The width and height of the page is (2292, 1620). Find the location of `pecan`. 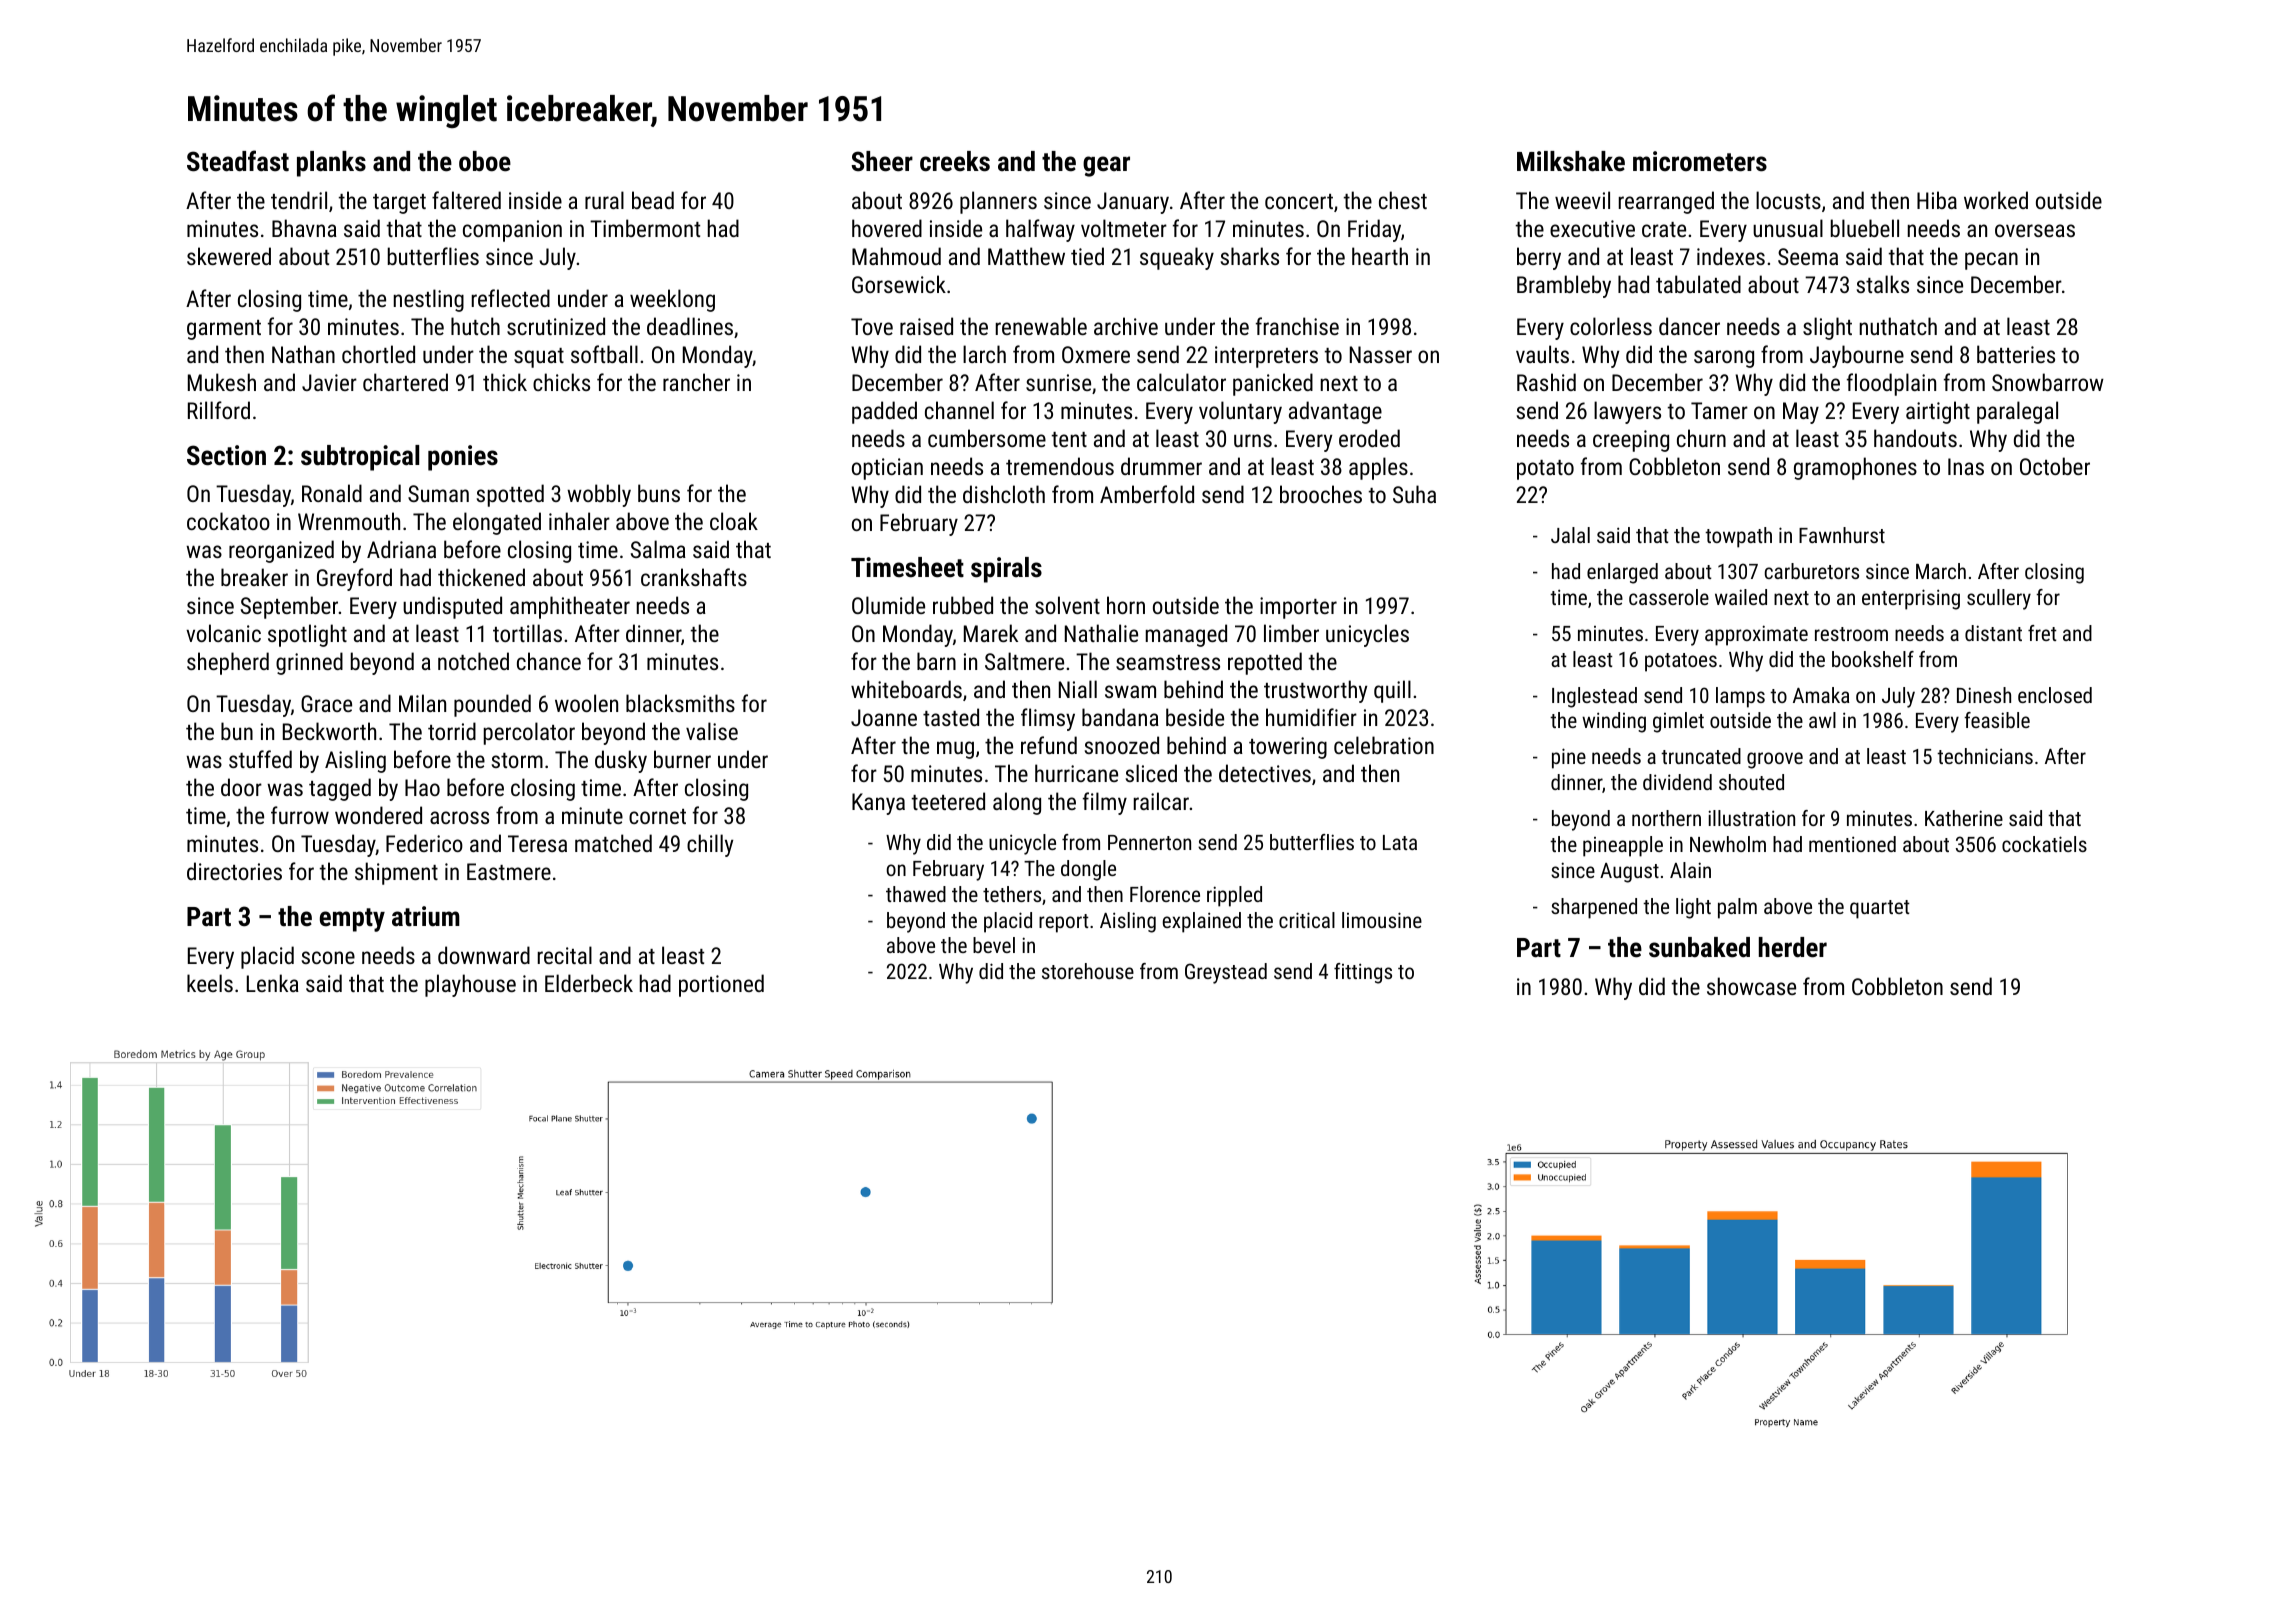

pecan is located at coordinates (1991, 261).
